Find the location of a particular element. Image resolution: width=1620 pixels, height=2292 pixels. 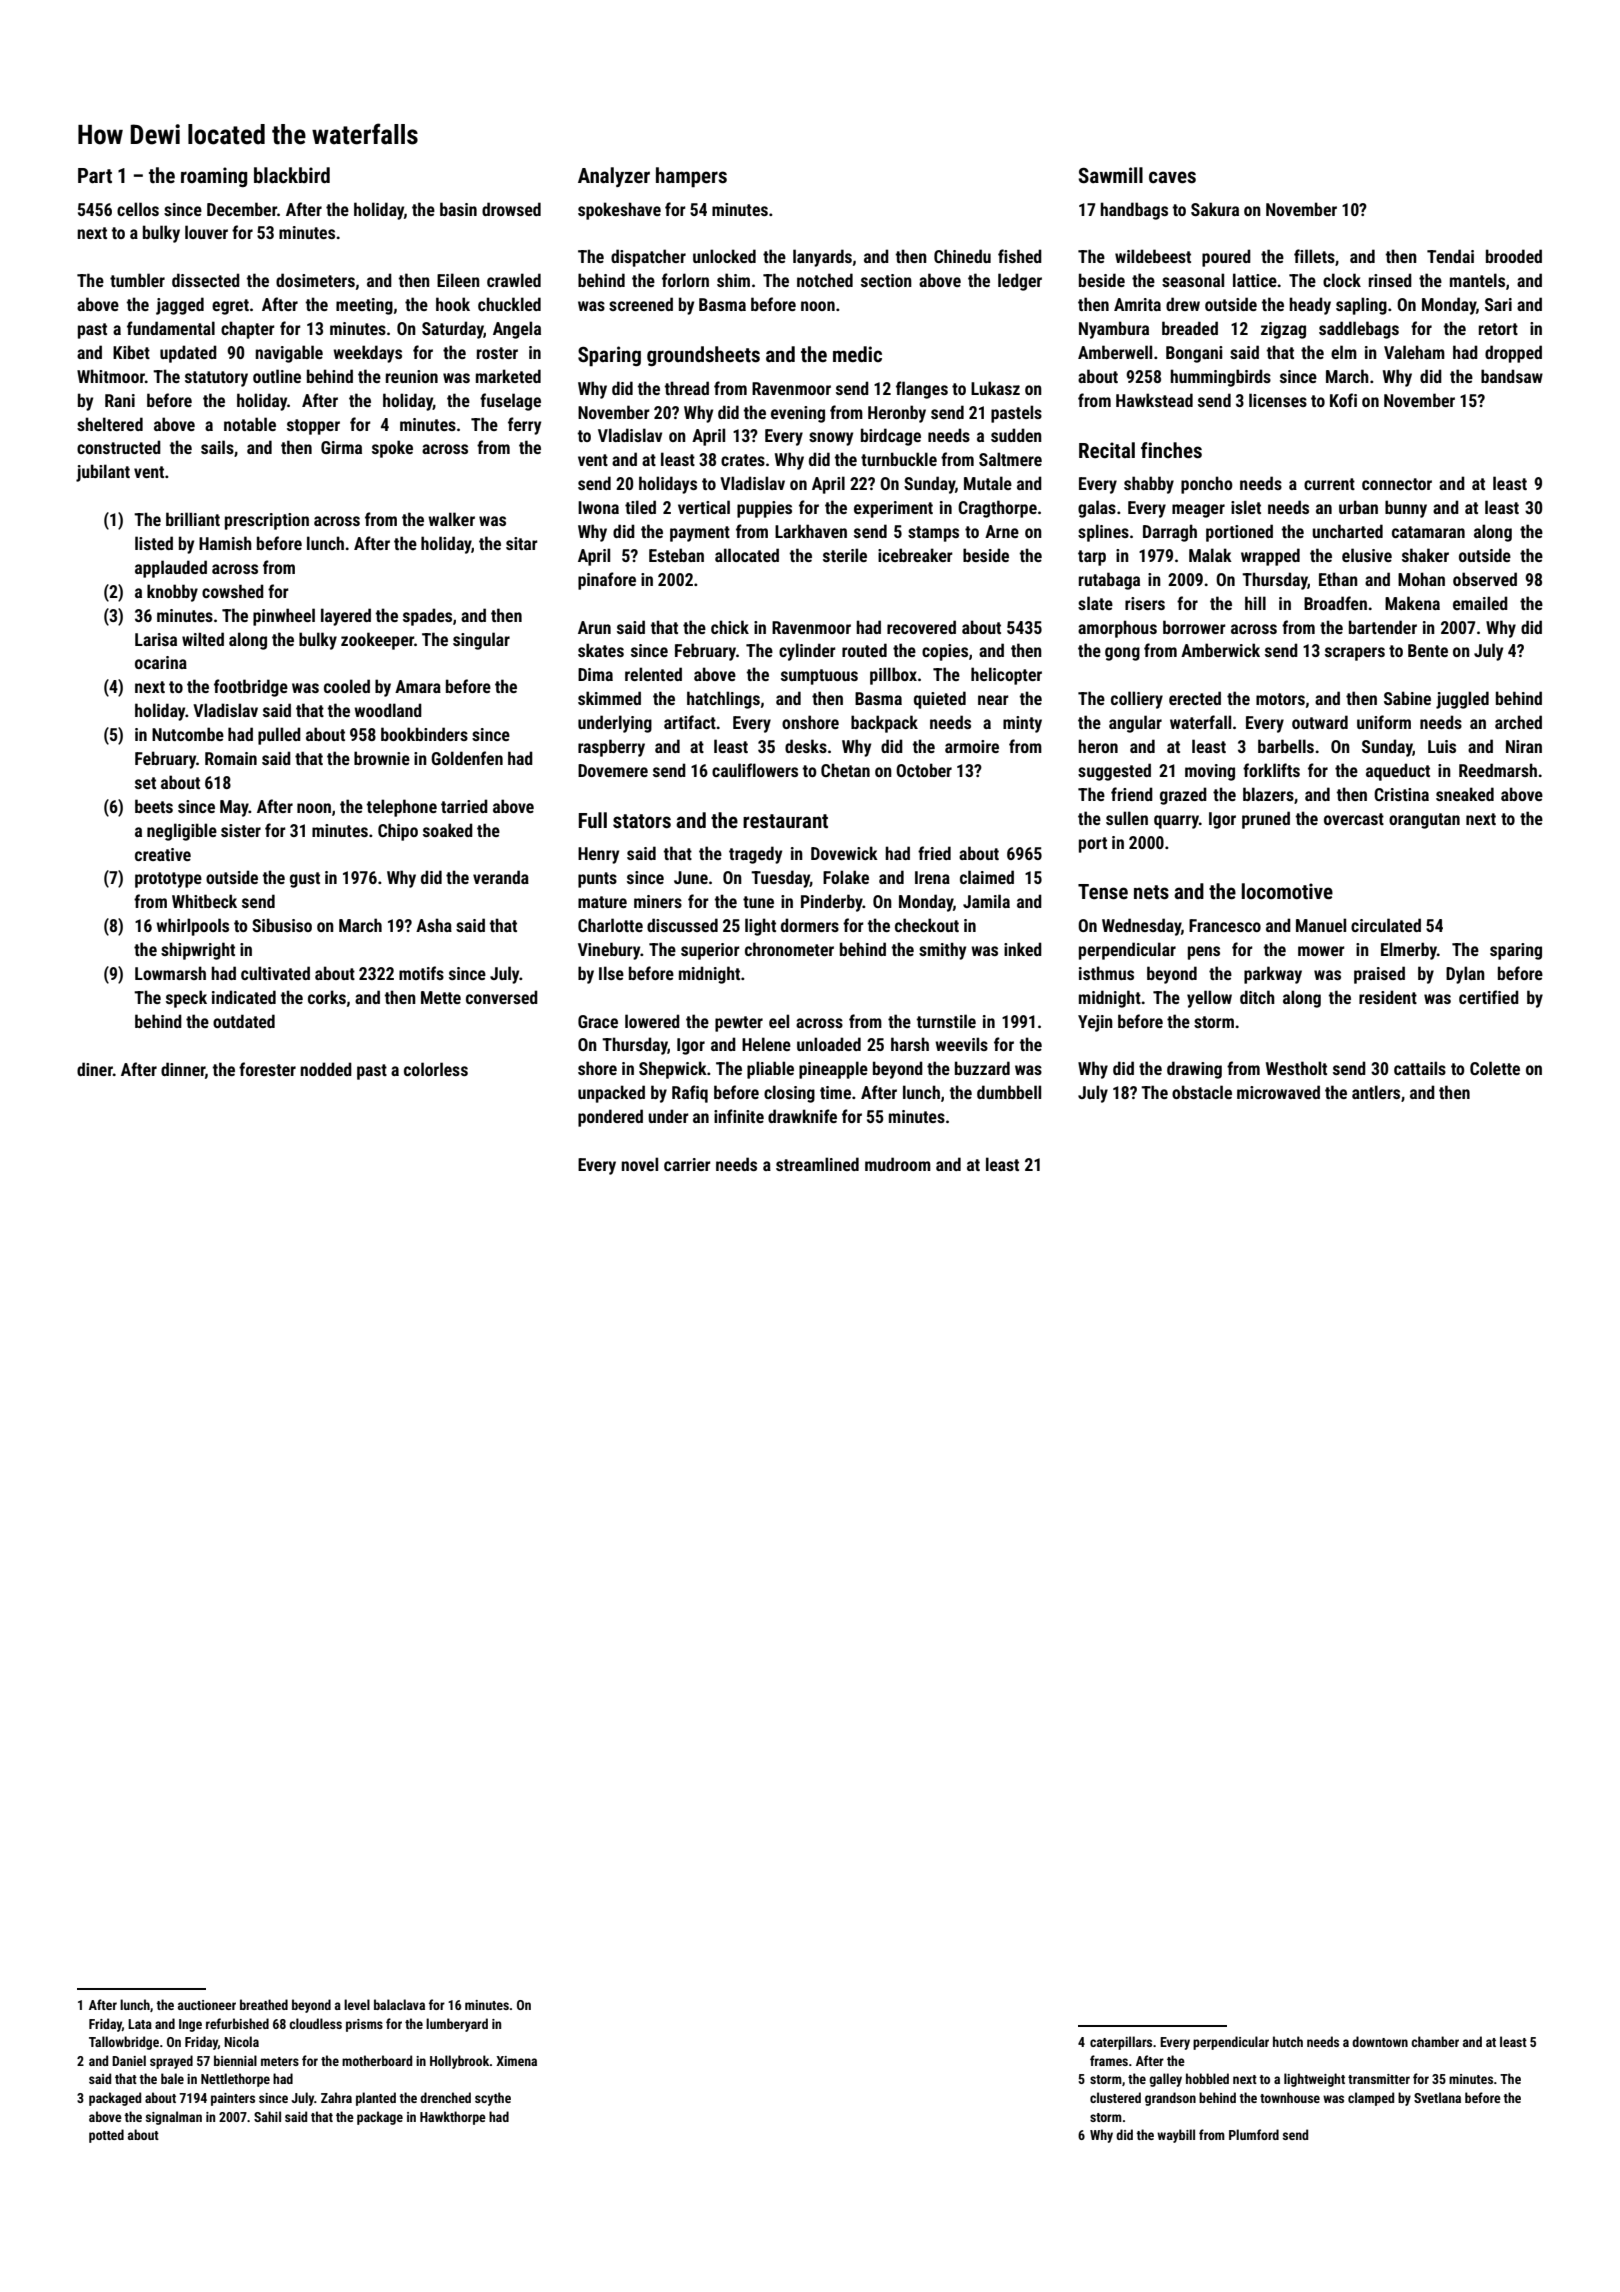

quieted is located at coordinates (940, 700).
